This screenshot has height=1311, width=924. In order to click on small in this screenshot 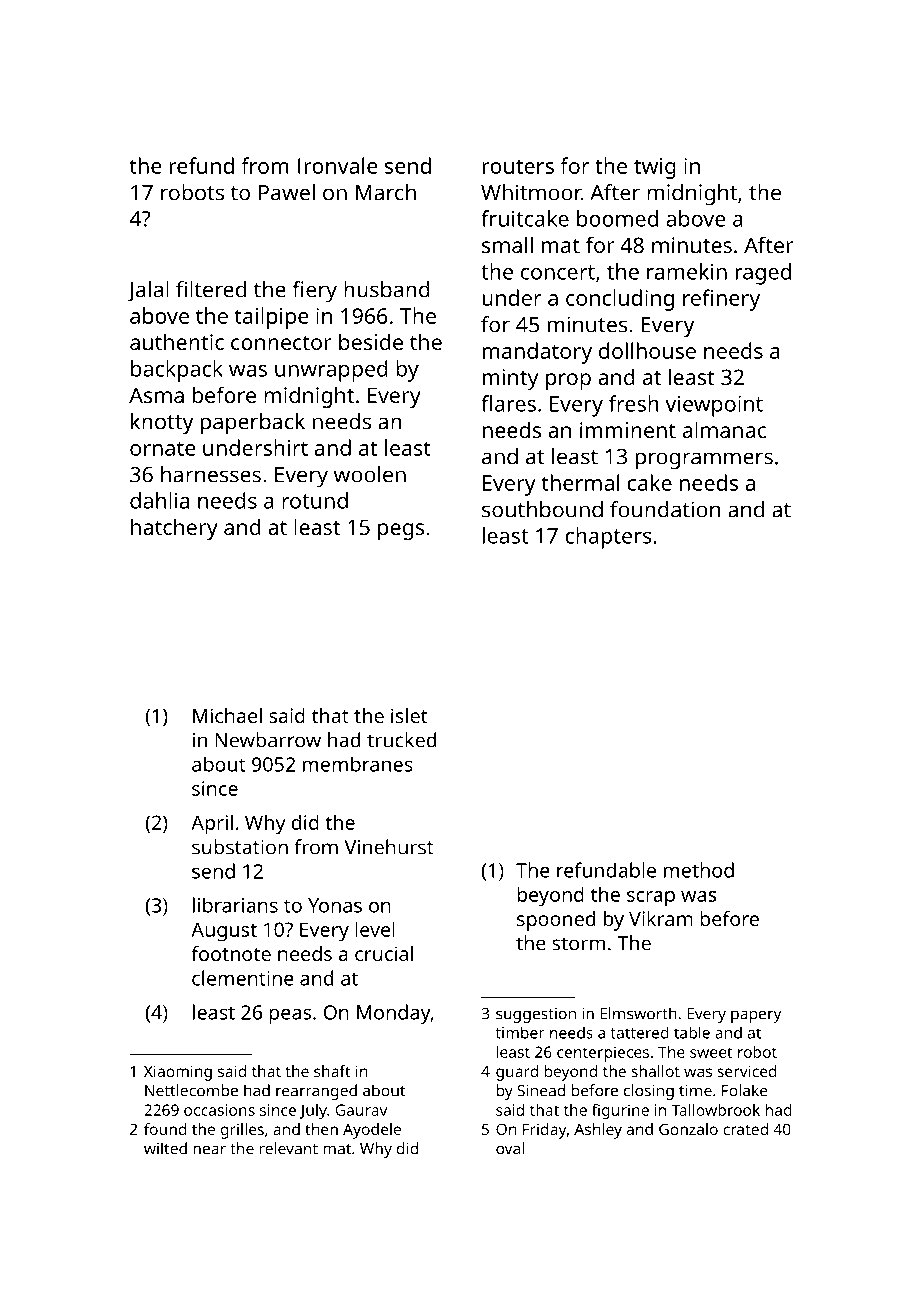, I will do `click(507, 244)`.
